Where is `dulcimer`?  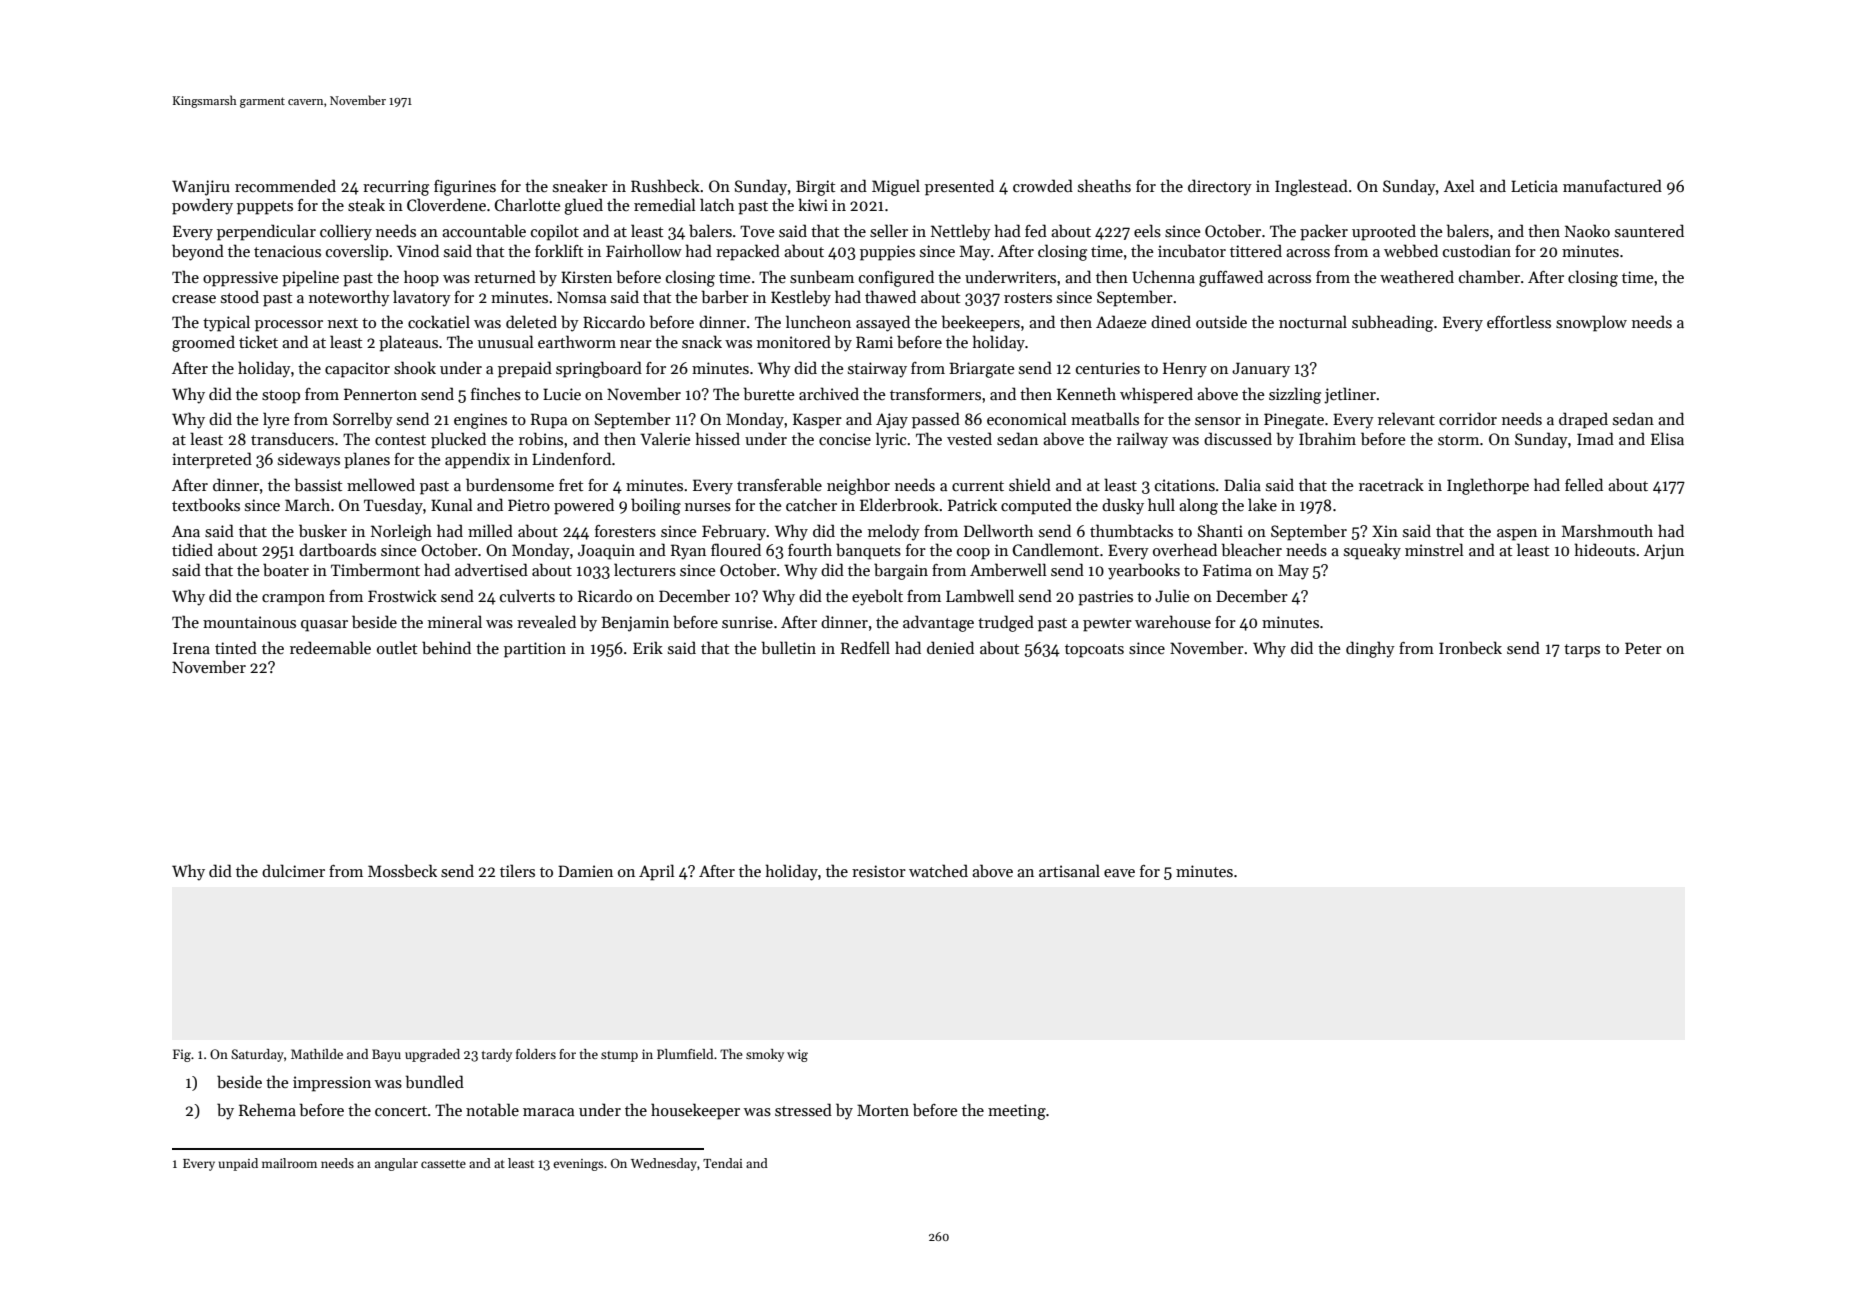 dulcimer is located at coordinates (293, 870).
